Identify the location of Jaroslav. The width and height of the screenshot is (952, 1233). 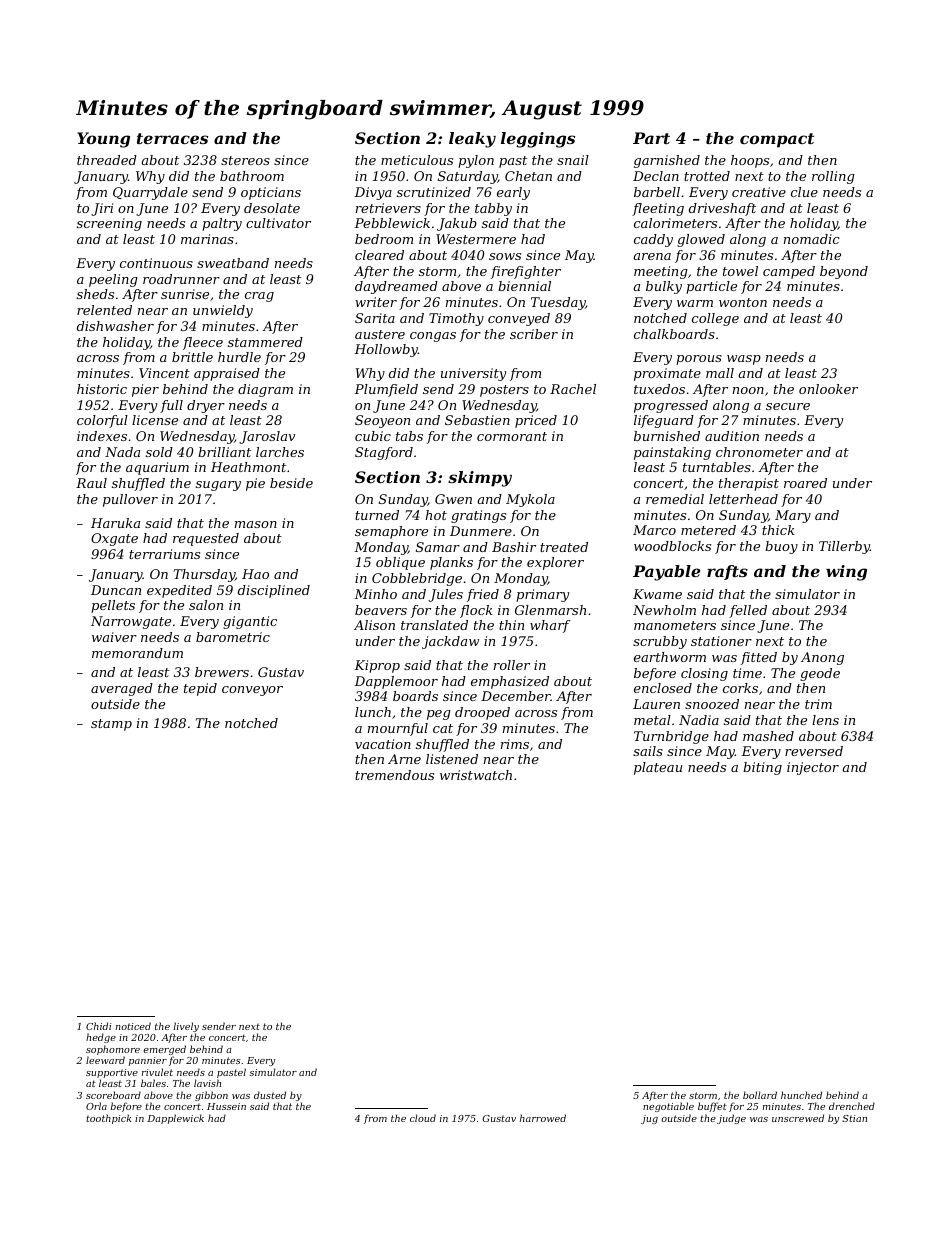
(267, 437).
